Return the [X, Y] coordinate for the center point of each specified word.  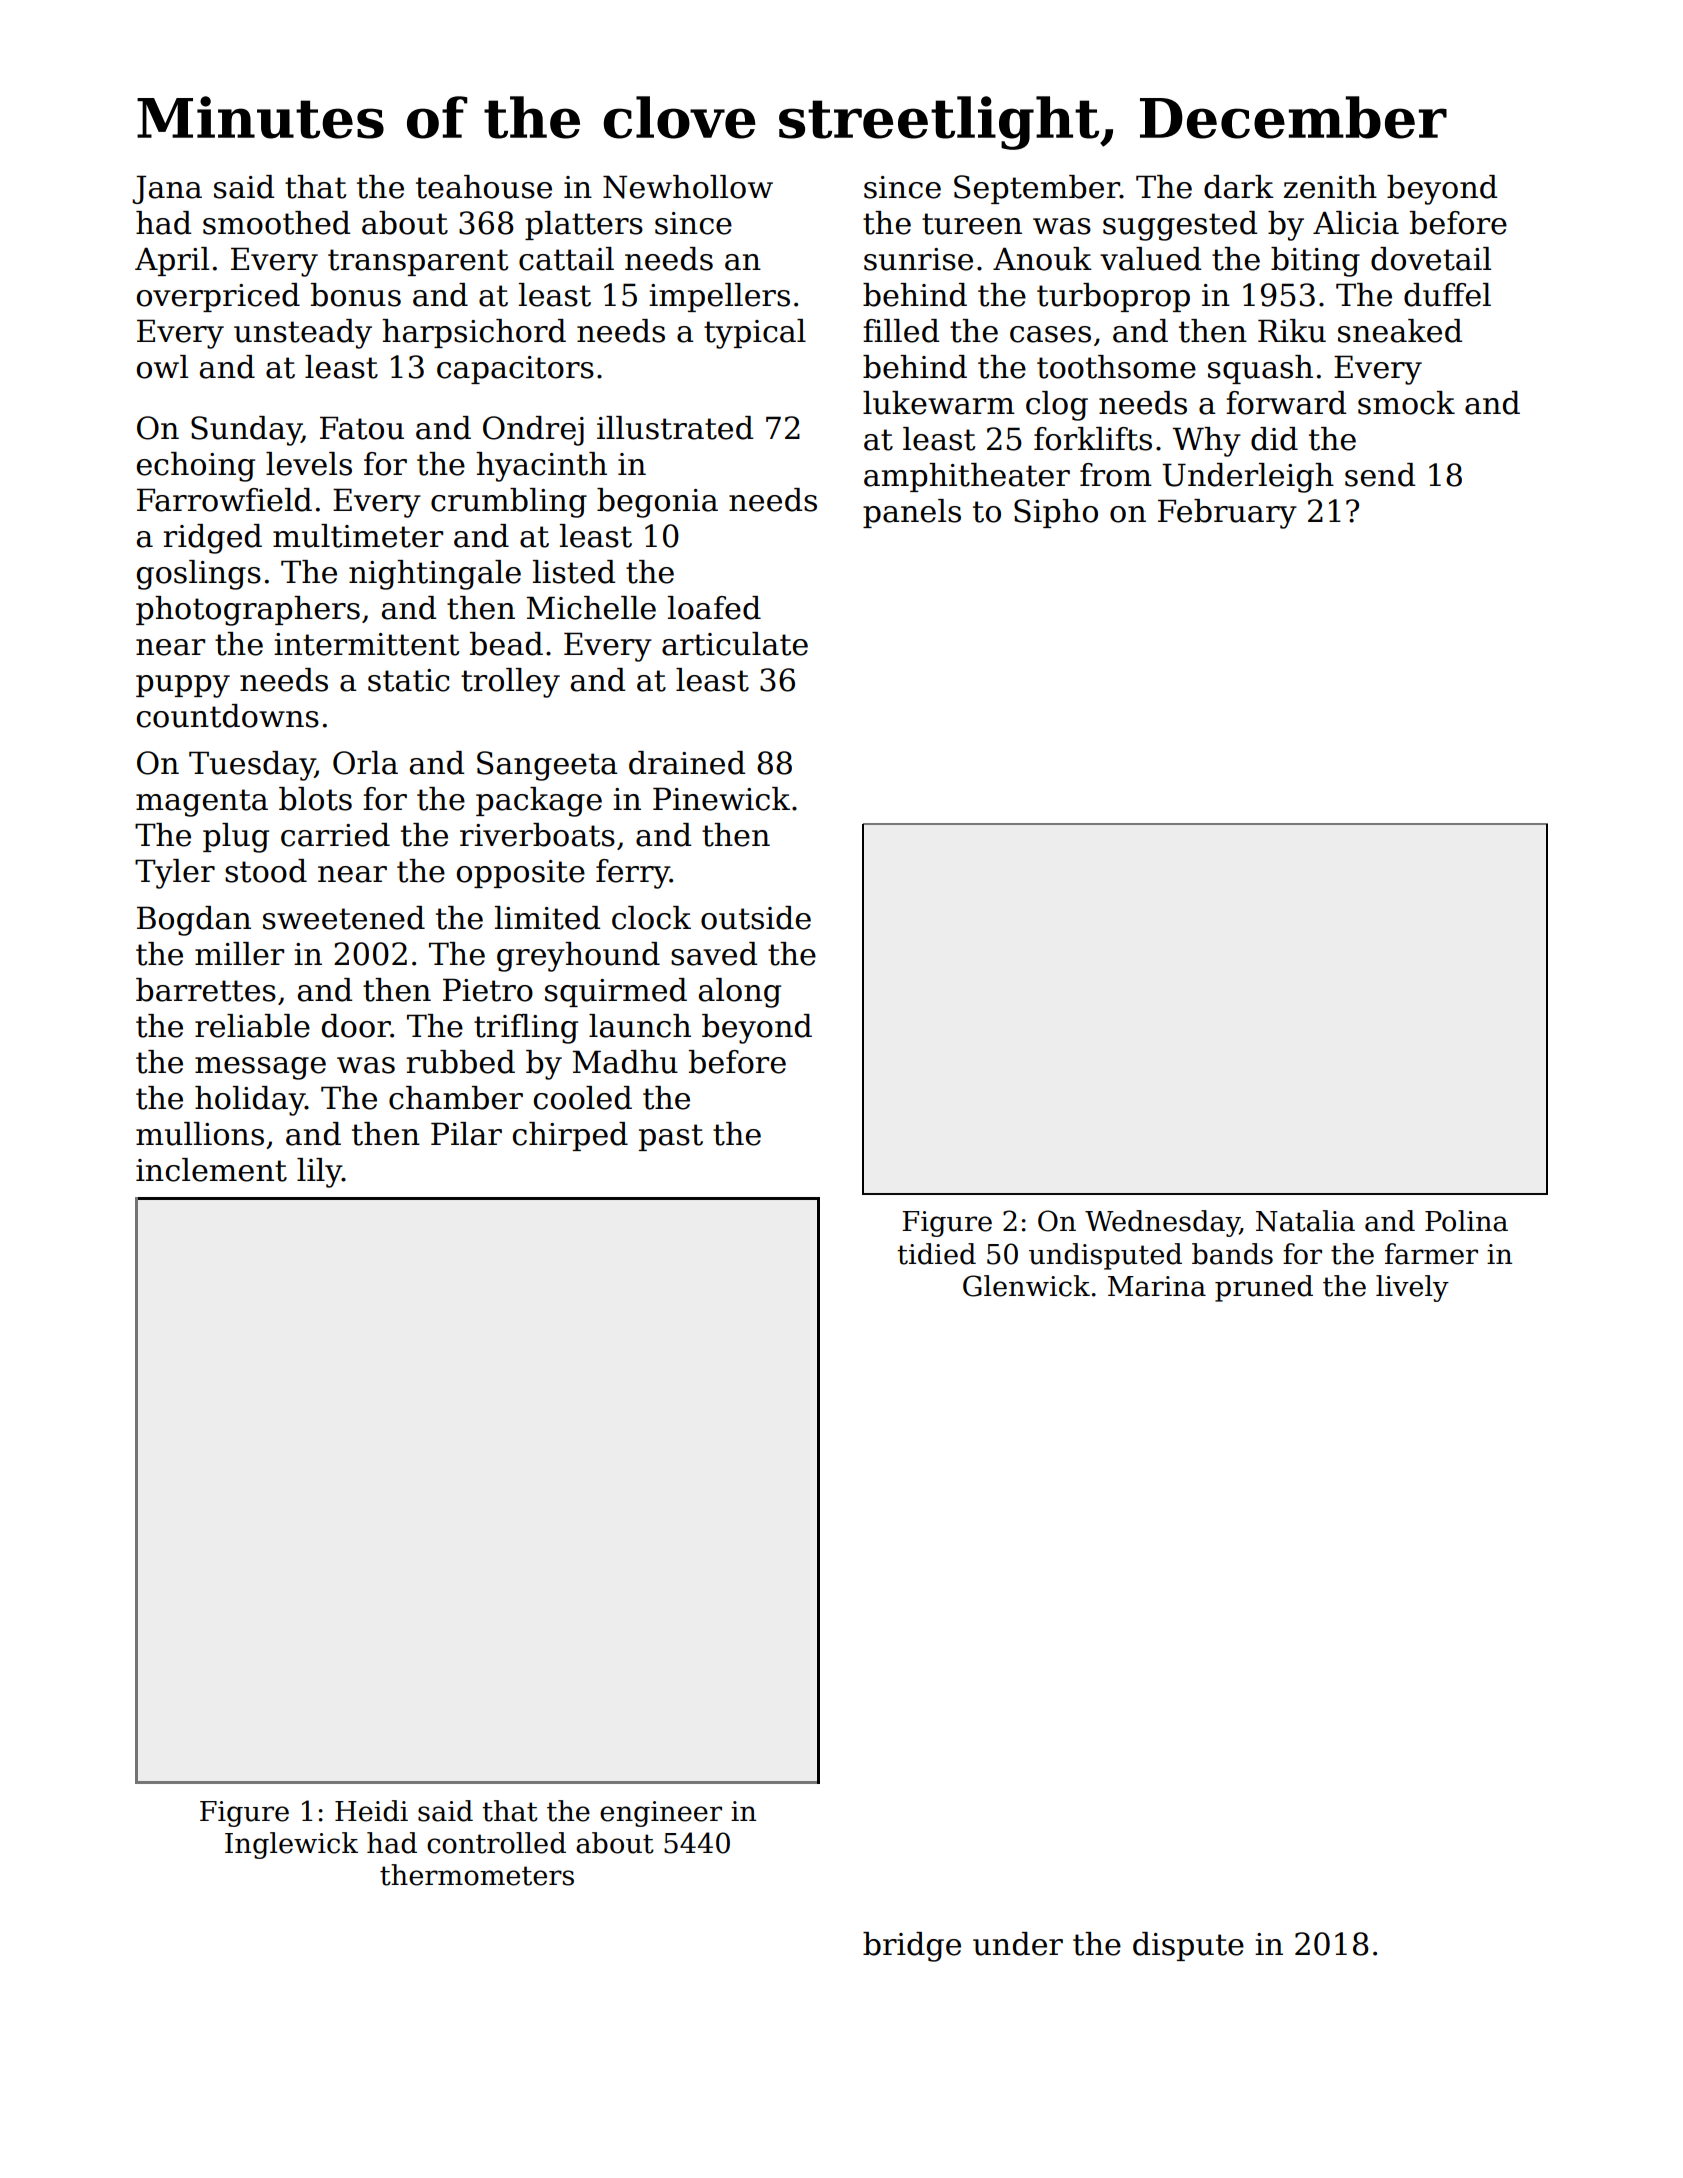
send [1380, 475]
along [740, 993]
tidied [936, 1254]
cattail [566, 259]
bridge [912, 1947]
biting [1315, 262]
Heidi [371, 1811]
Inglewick [291, 1845]
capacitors [515, 370]
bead [506, 644]
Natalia [1305, 1221]
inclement [211, 1170]
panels [912, 513]
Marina [1157, 1286]
